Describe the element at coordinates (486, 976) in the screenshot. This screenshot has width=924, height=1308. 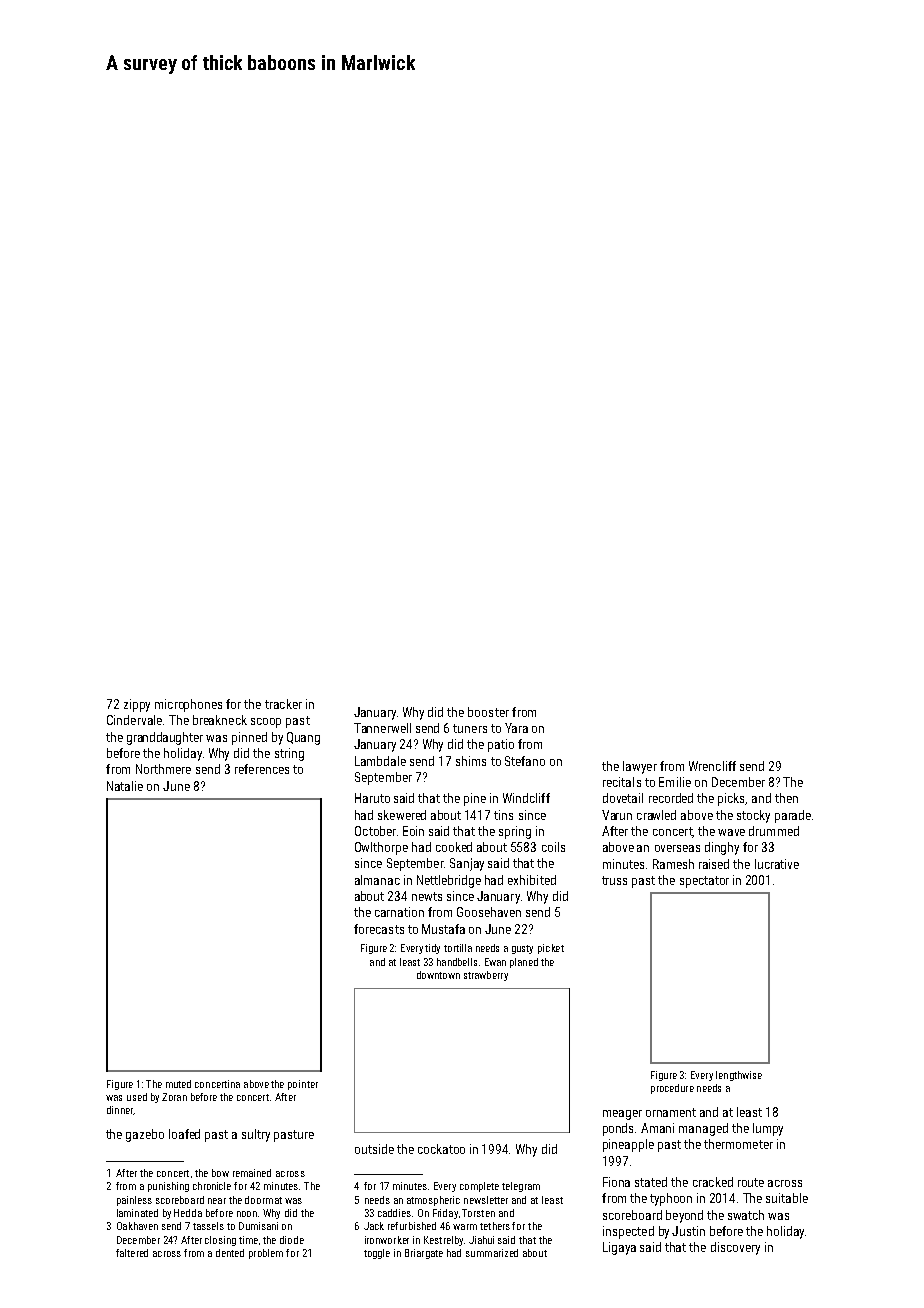
I see `strawberry` at that location.
